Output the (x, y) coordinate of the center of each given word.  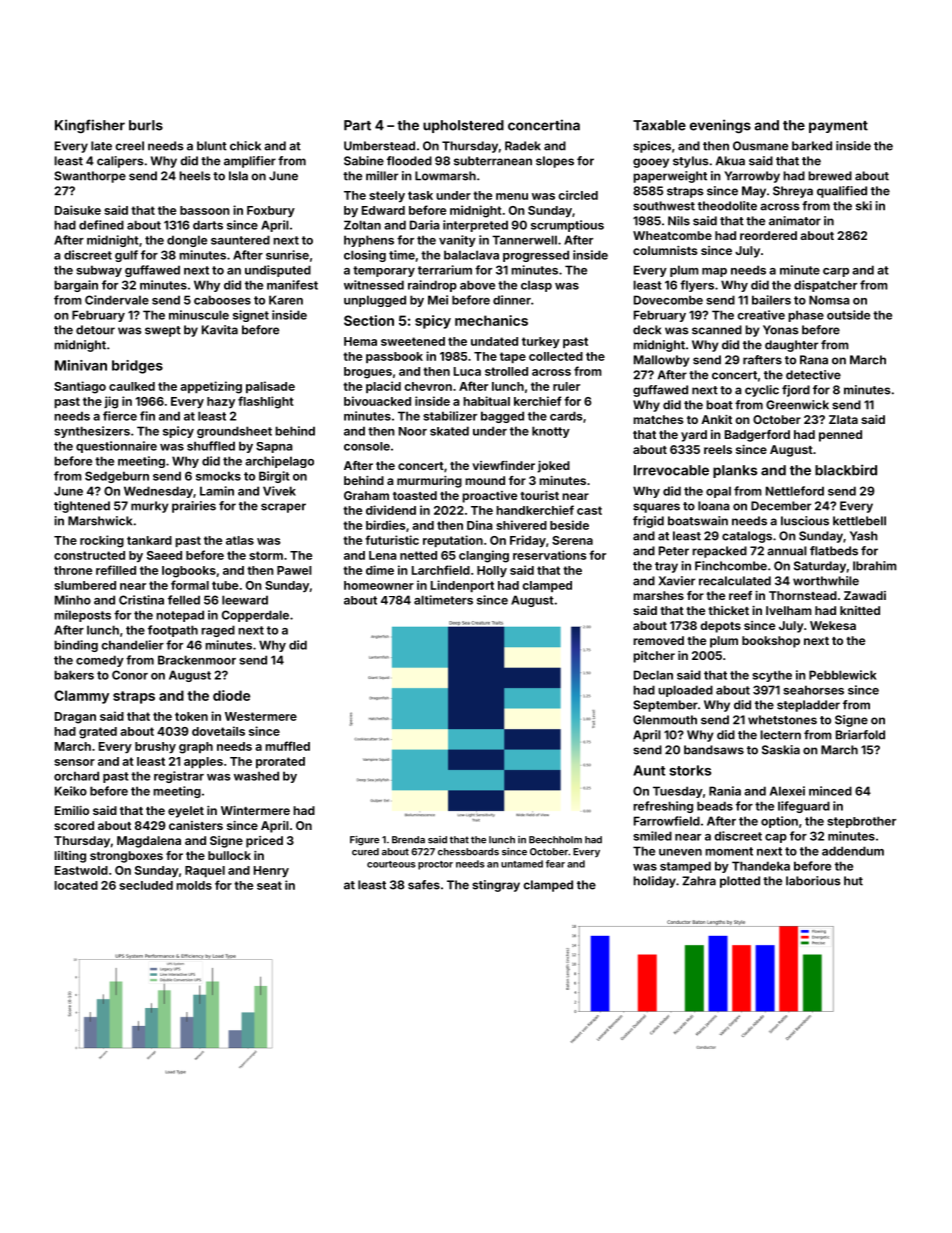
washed (256, 776)
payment (838, 127)
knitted (860, 610)
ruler (566, 386)
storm (266, 555)
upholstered (463, 126)
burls (146, 125)
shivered (521, 525)
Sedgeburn (117, 477)
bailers (771, 300)
